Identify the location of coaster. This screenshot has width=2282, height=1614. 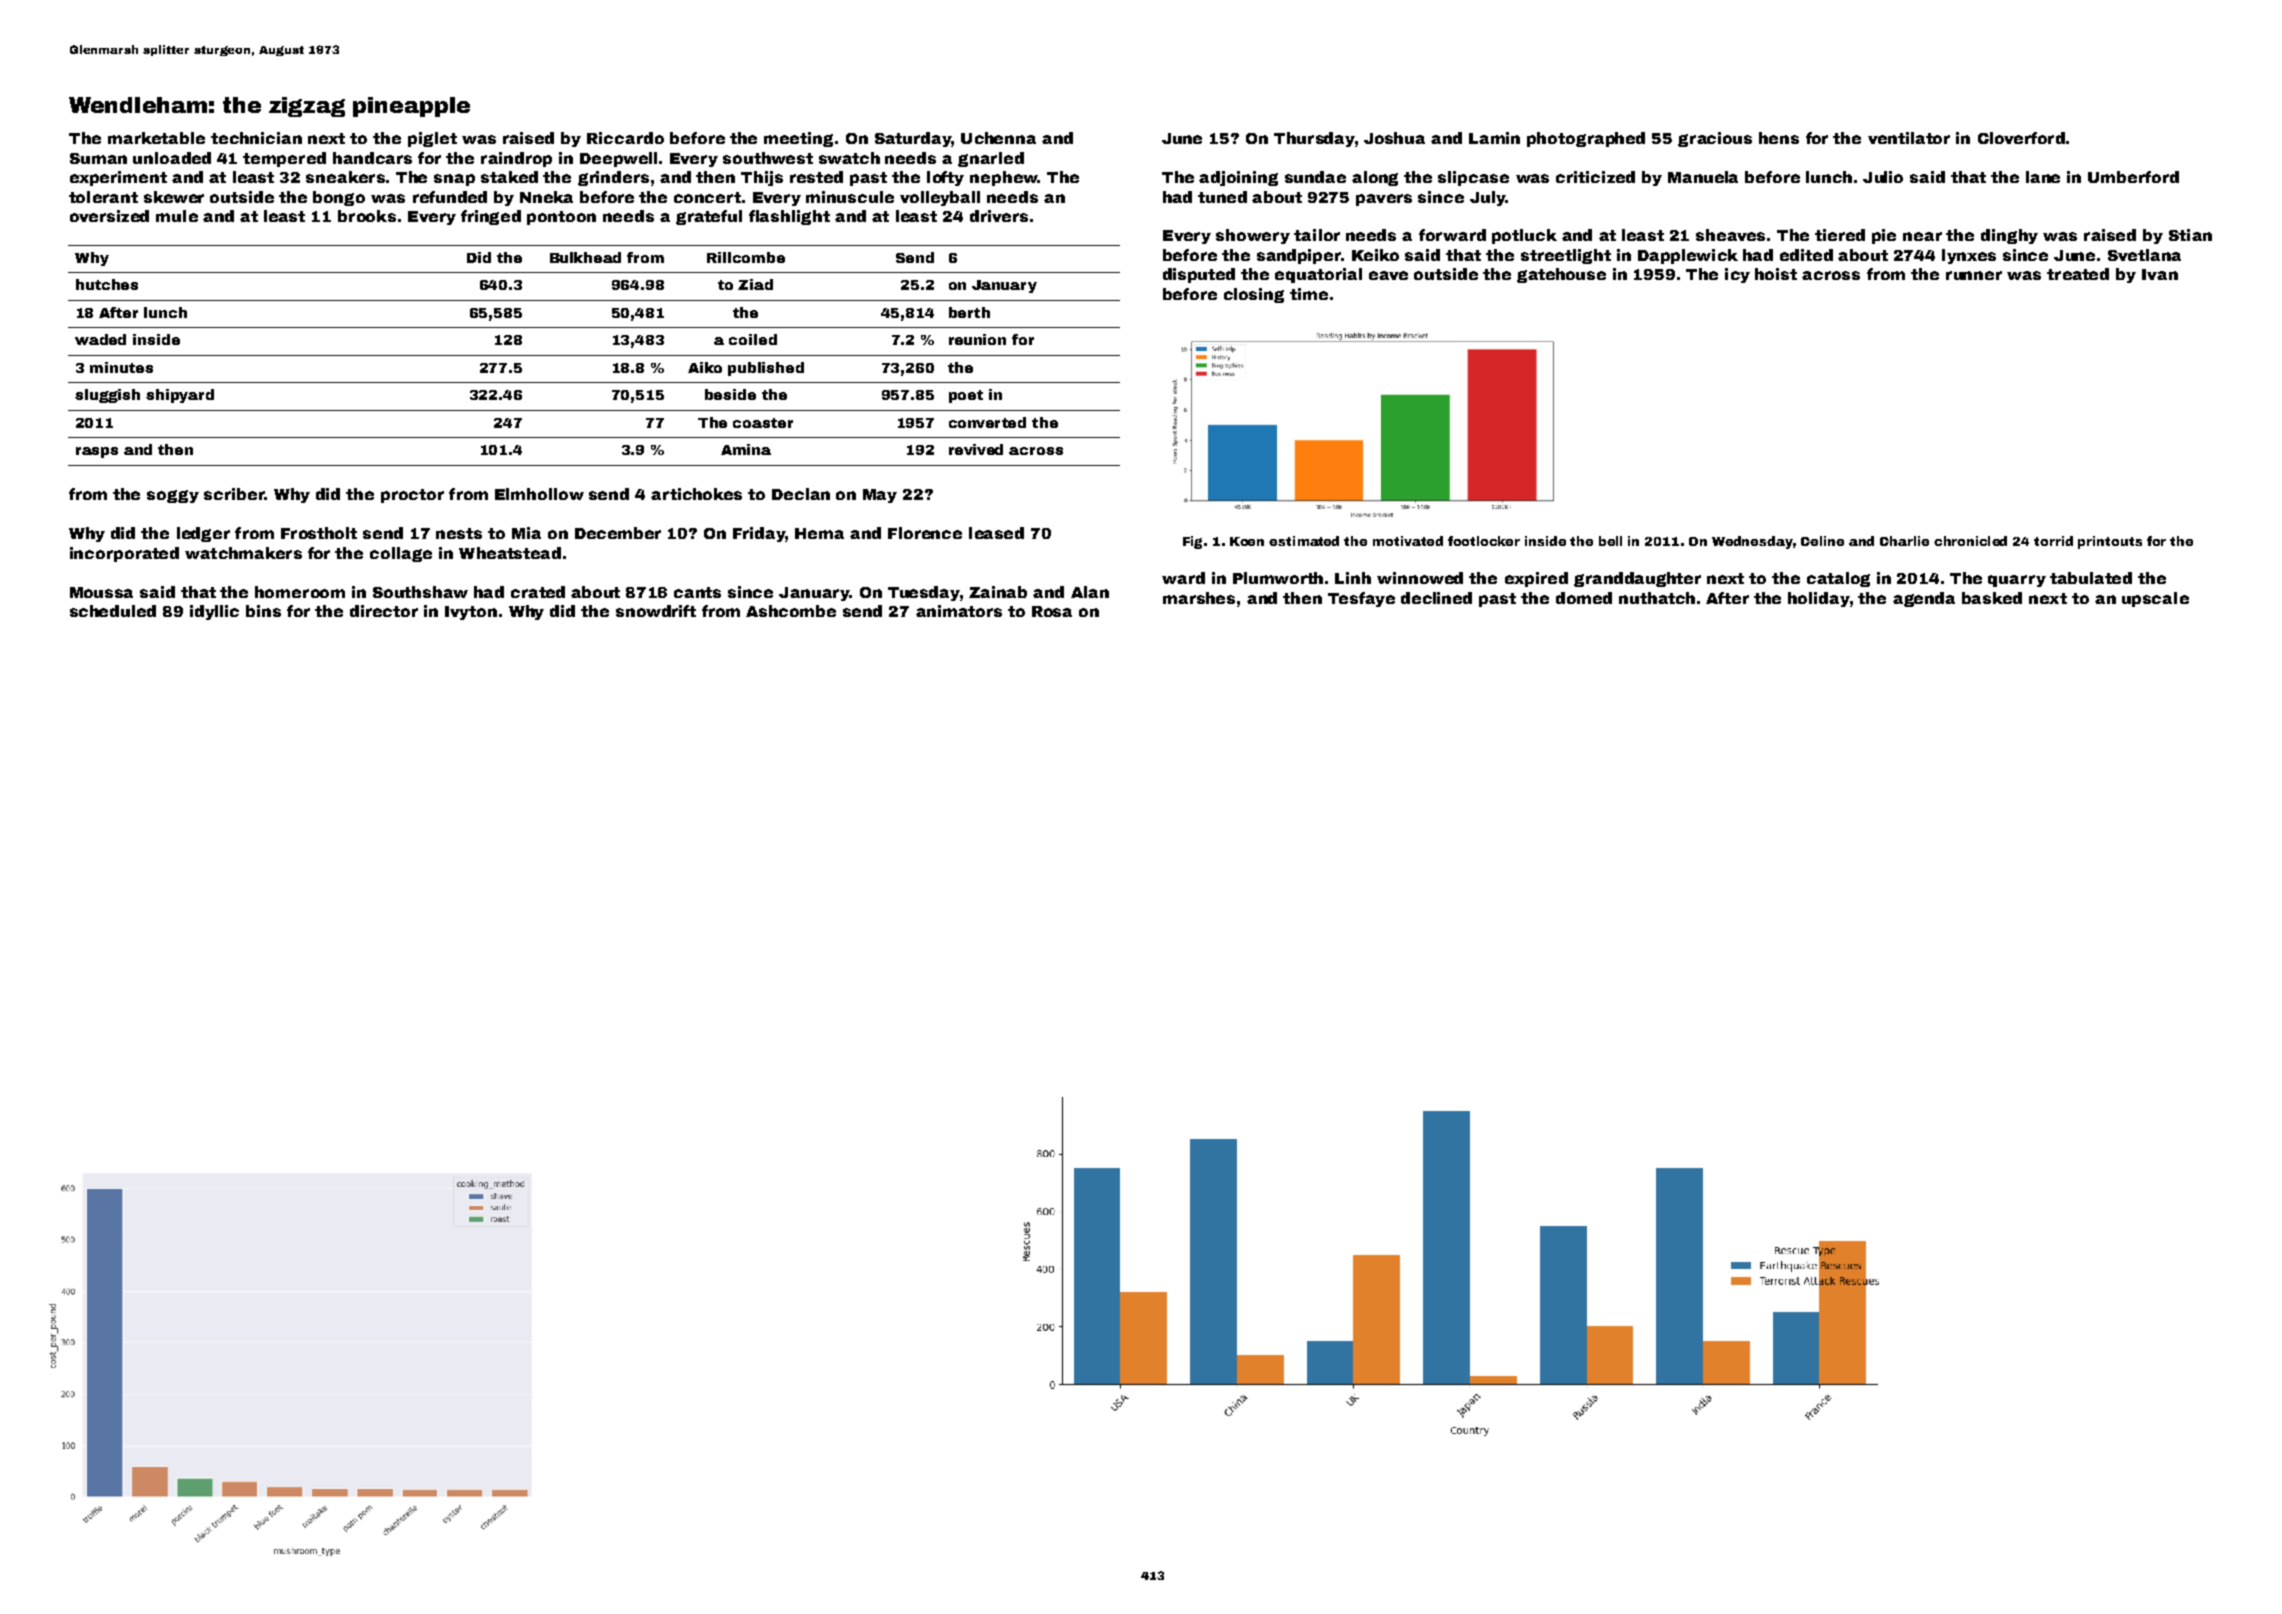
(763, 423).
